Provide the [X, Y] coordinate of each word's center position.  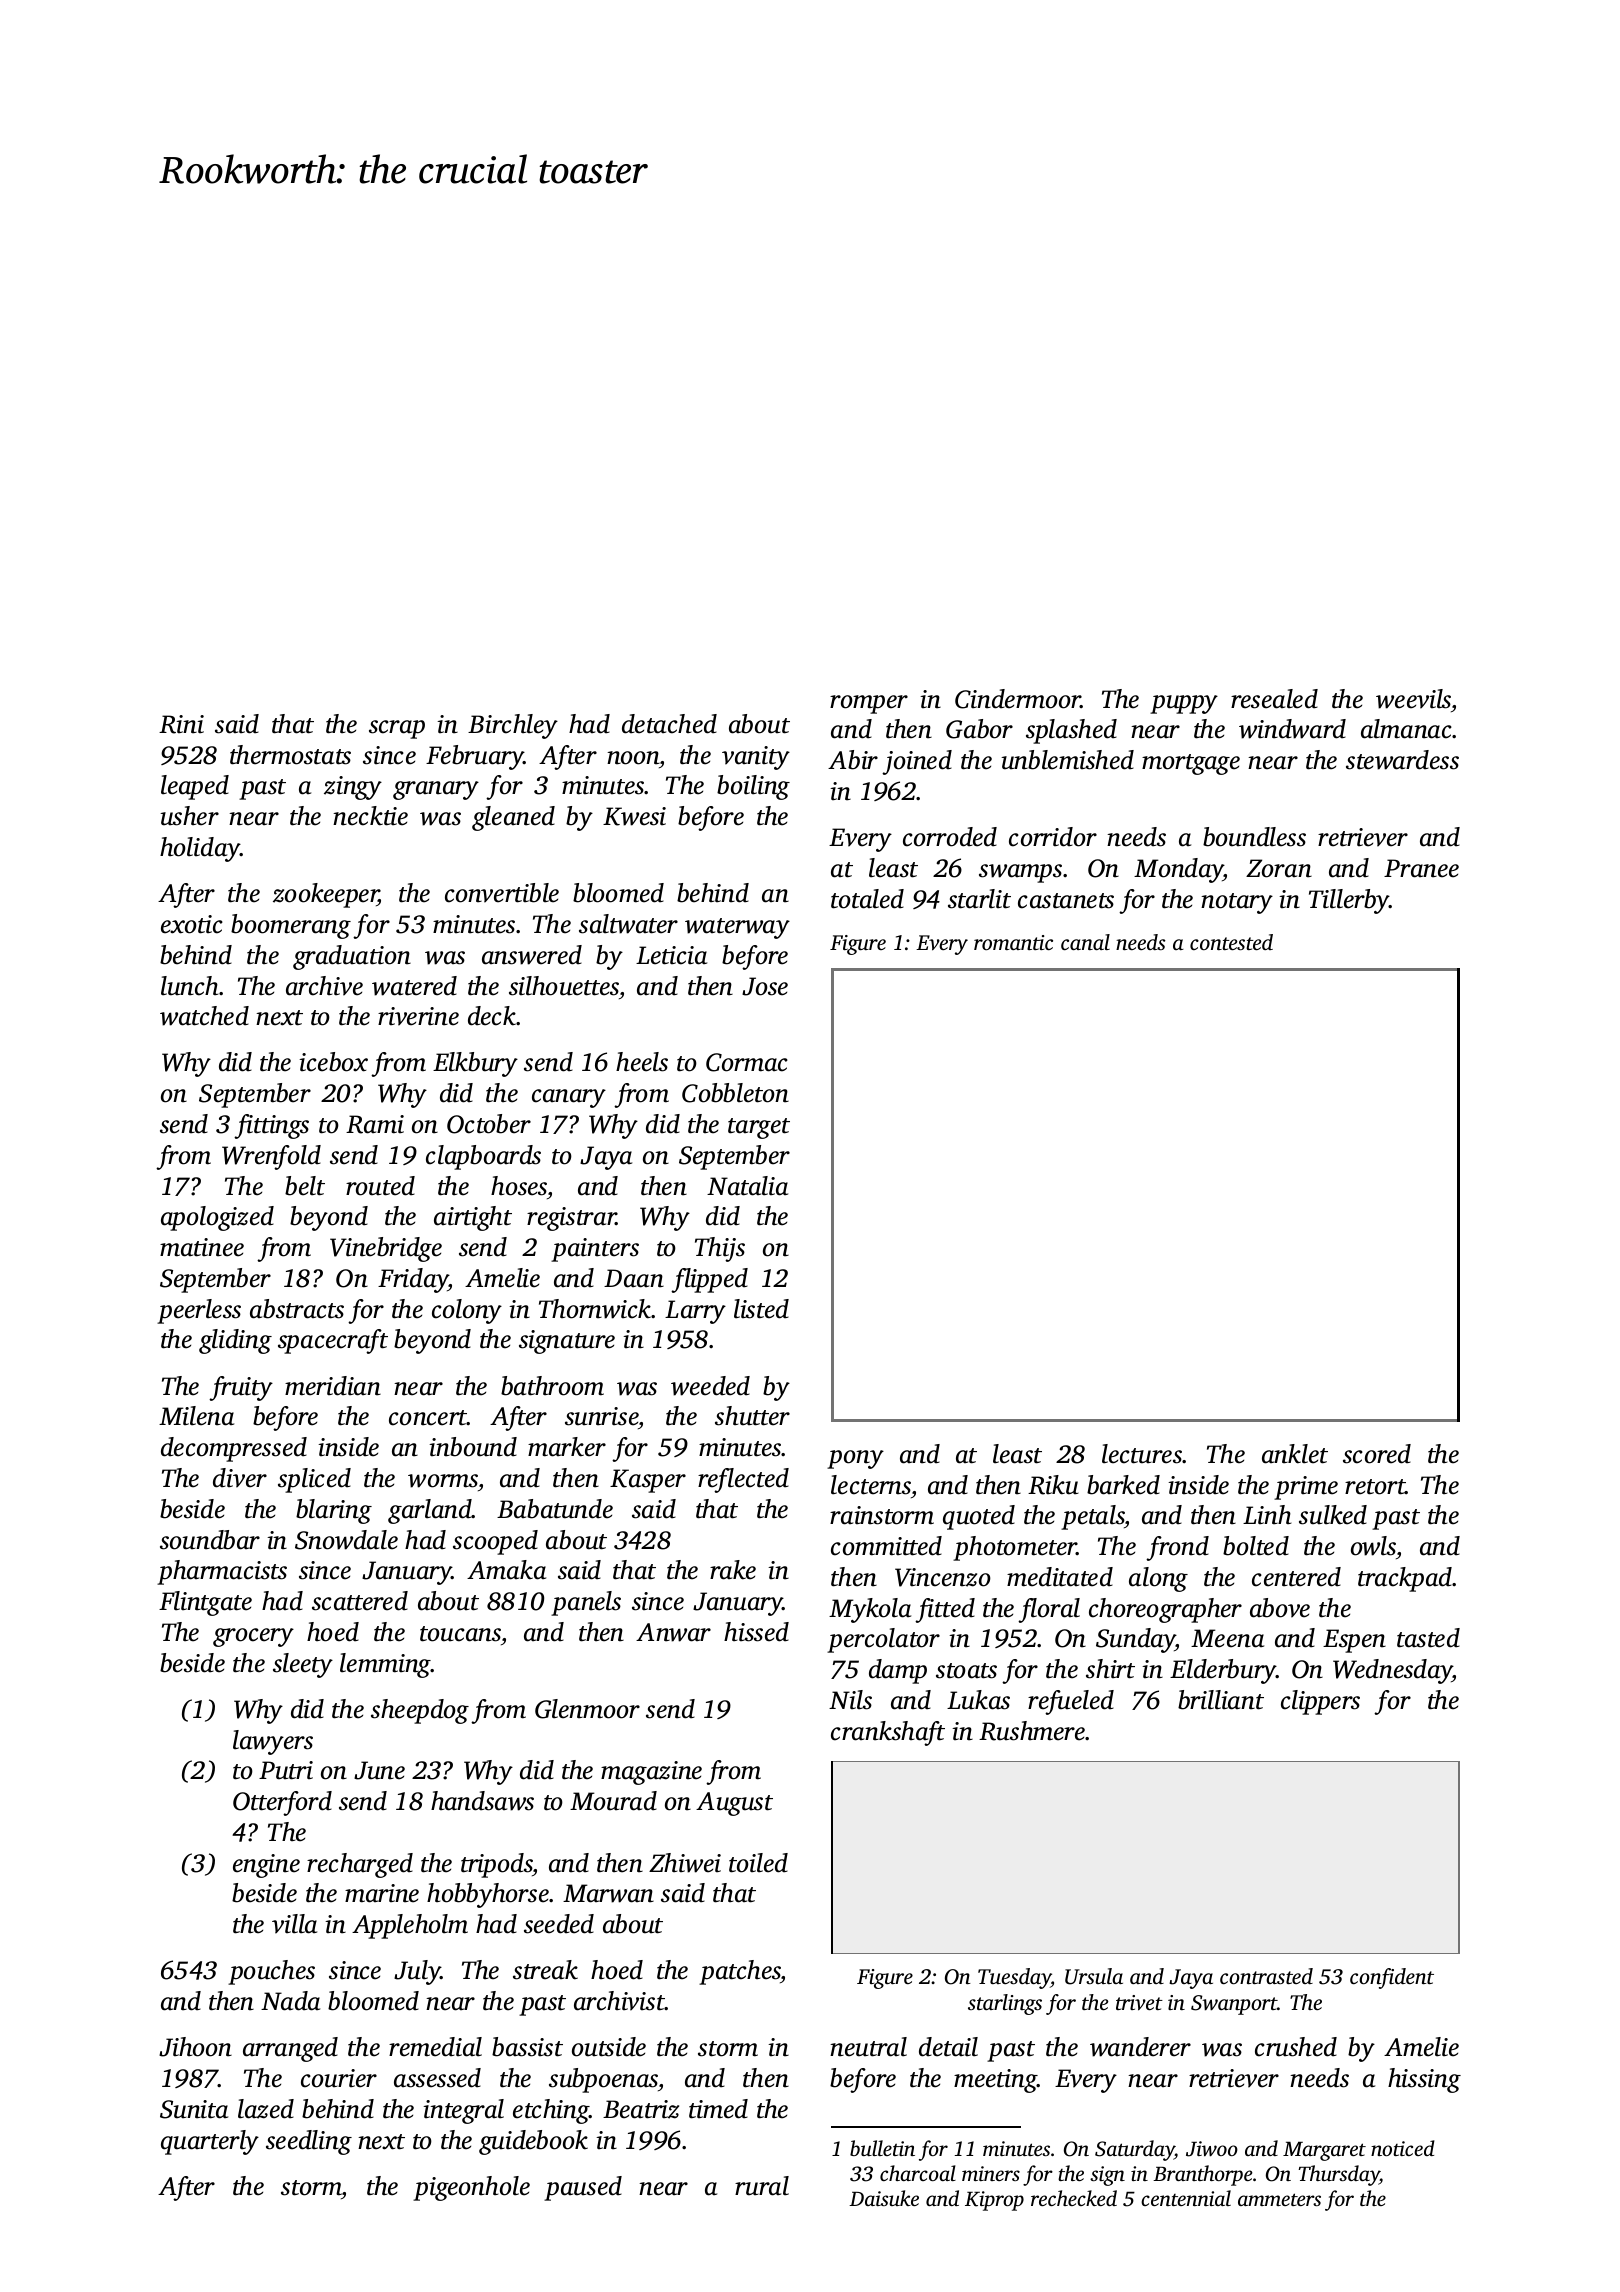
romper [869, 704]
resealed [1274, 699]
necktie [370, 816]
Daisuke [884, 2198]
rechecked [1074, 2198]
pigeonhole [471, 2188]
